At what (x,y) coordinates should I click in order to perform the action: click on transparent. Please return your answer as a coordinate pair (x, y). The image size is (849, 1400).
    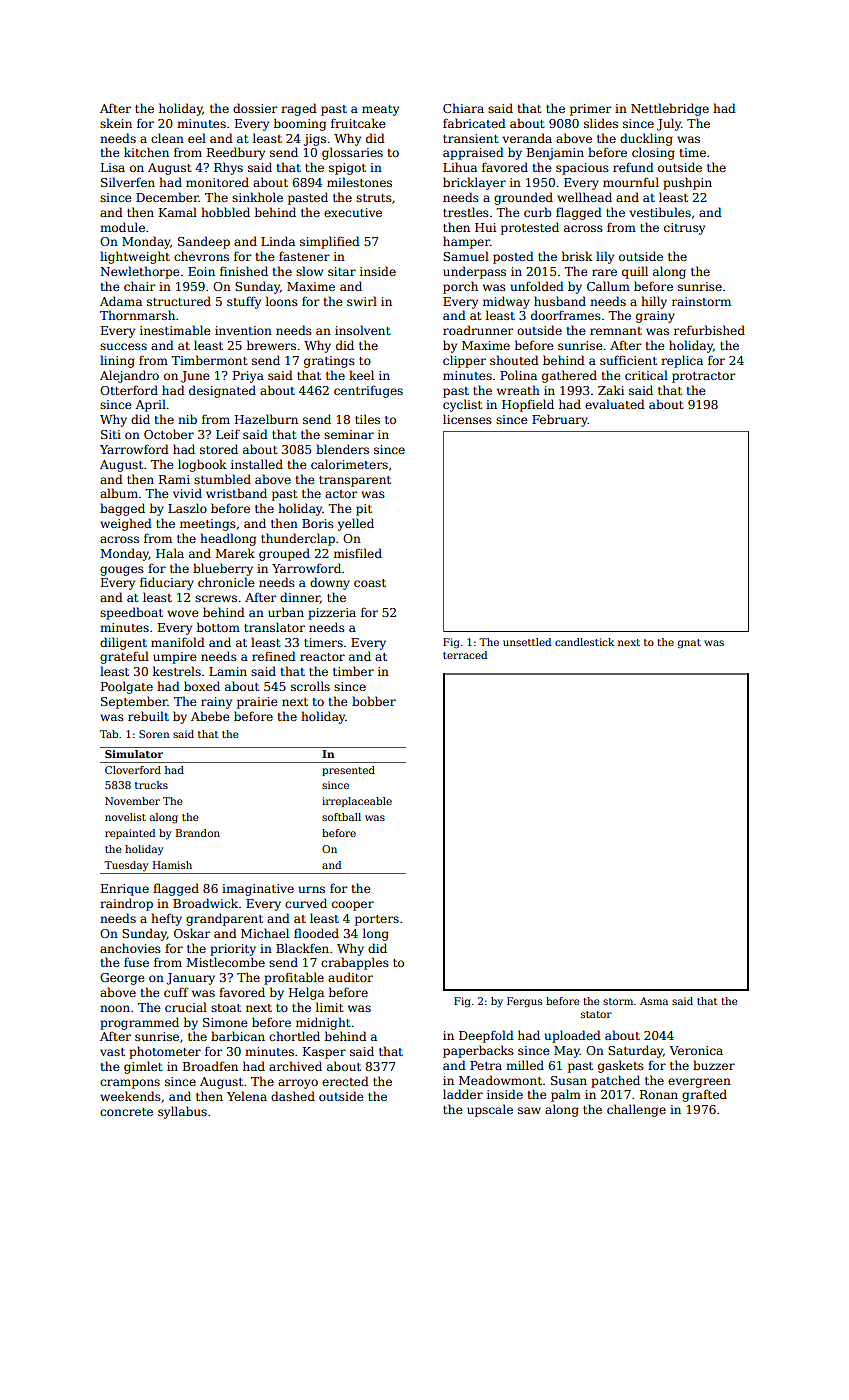
    Looking at the image, I should click on (355, 481).
